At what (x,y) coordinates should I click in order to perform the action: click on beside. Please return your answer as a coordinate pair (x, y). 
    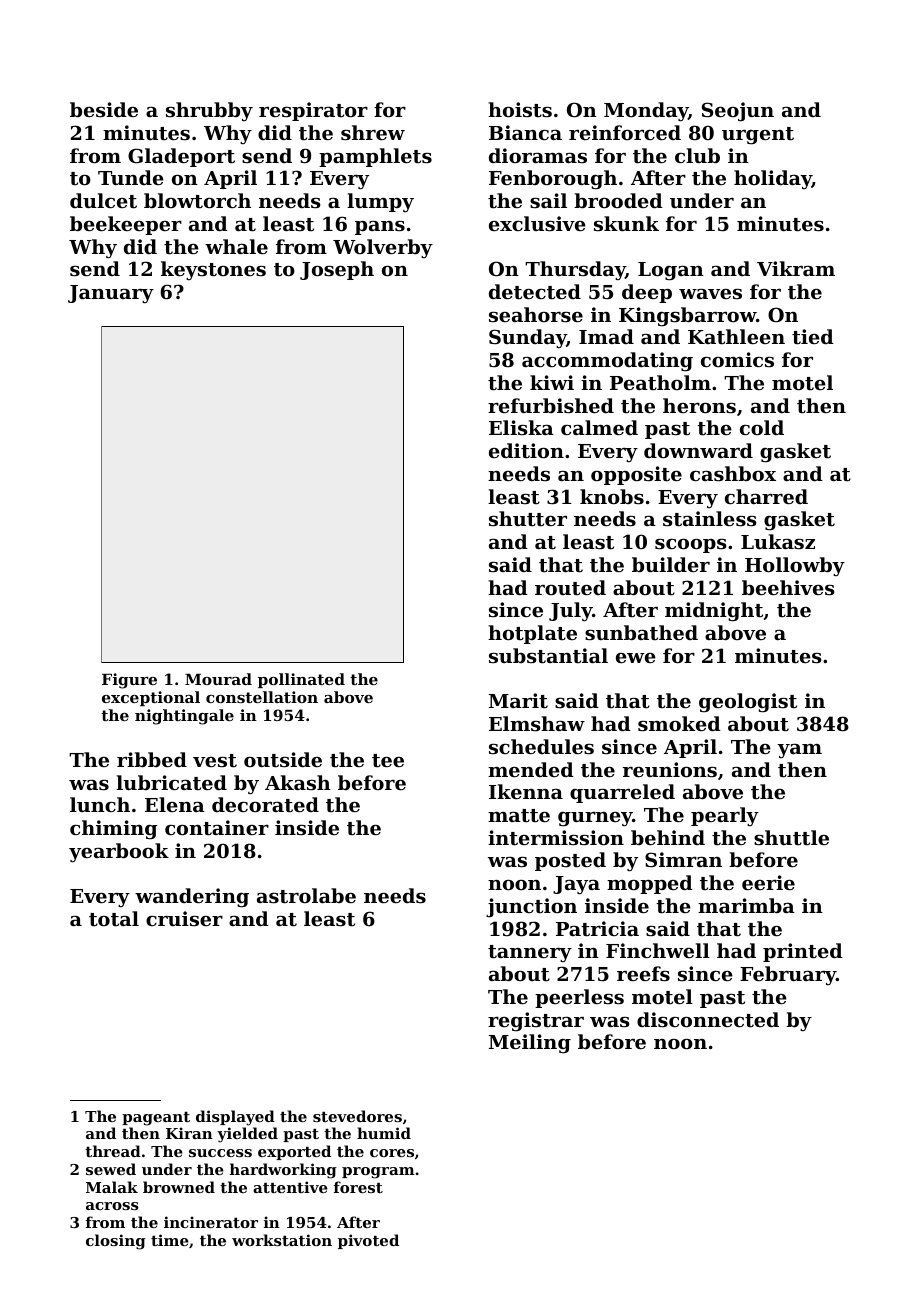
    Looking at the image, I should click on (104, 110).
